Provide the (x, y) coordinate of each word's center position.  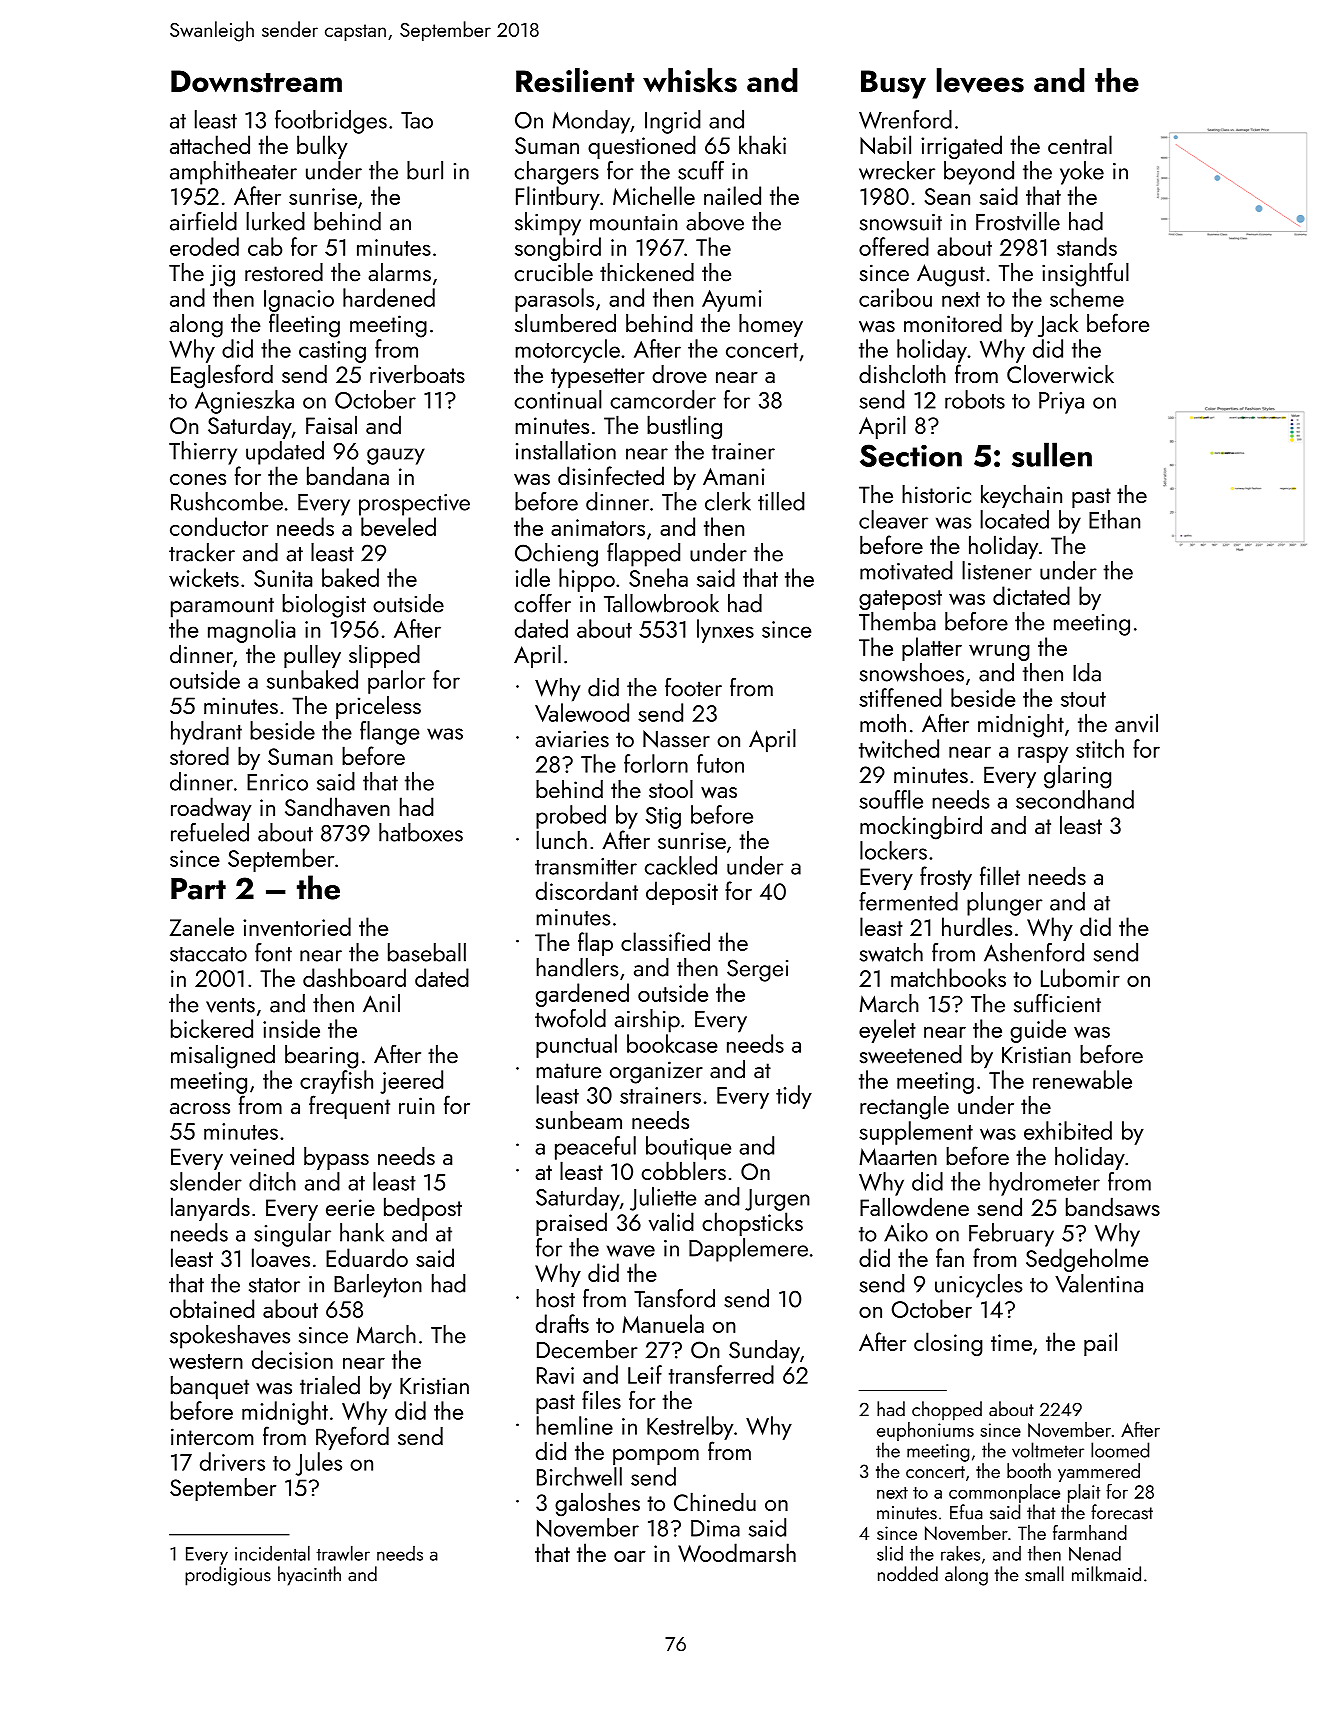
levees (980, 80)
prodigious (228, 1576)
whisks (690, 80)
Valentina (1099, 1283)
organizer (656, 1072)
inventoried (297, 926)
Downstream (256, 81)
